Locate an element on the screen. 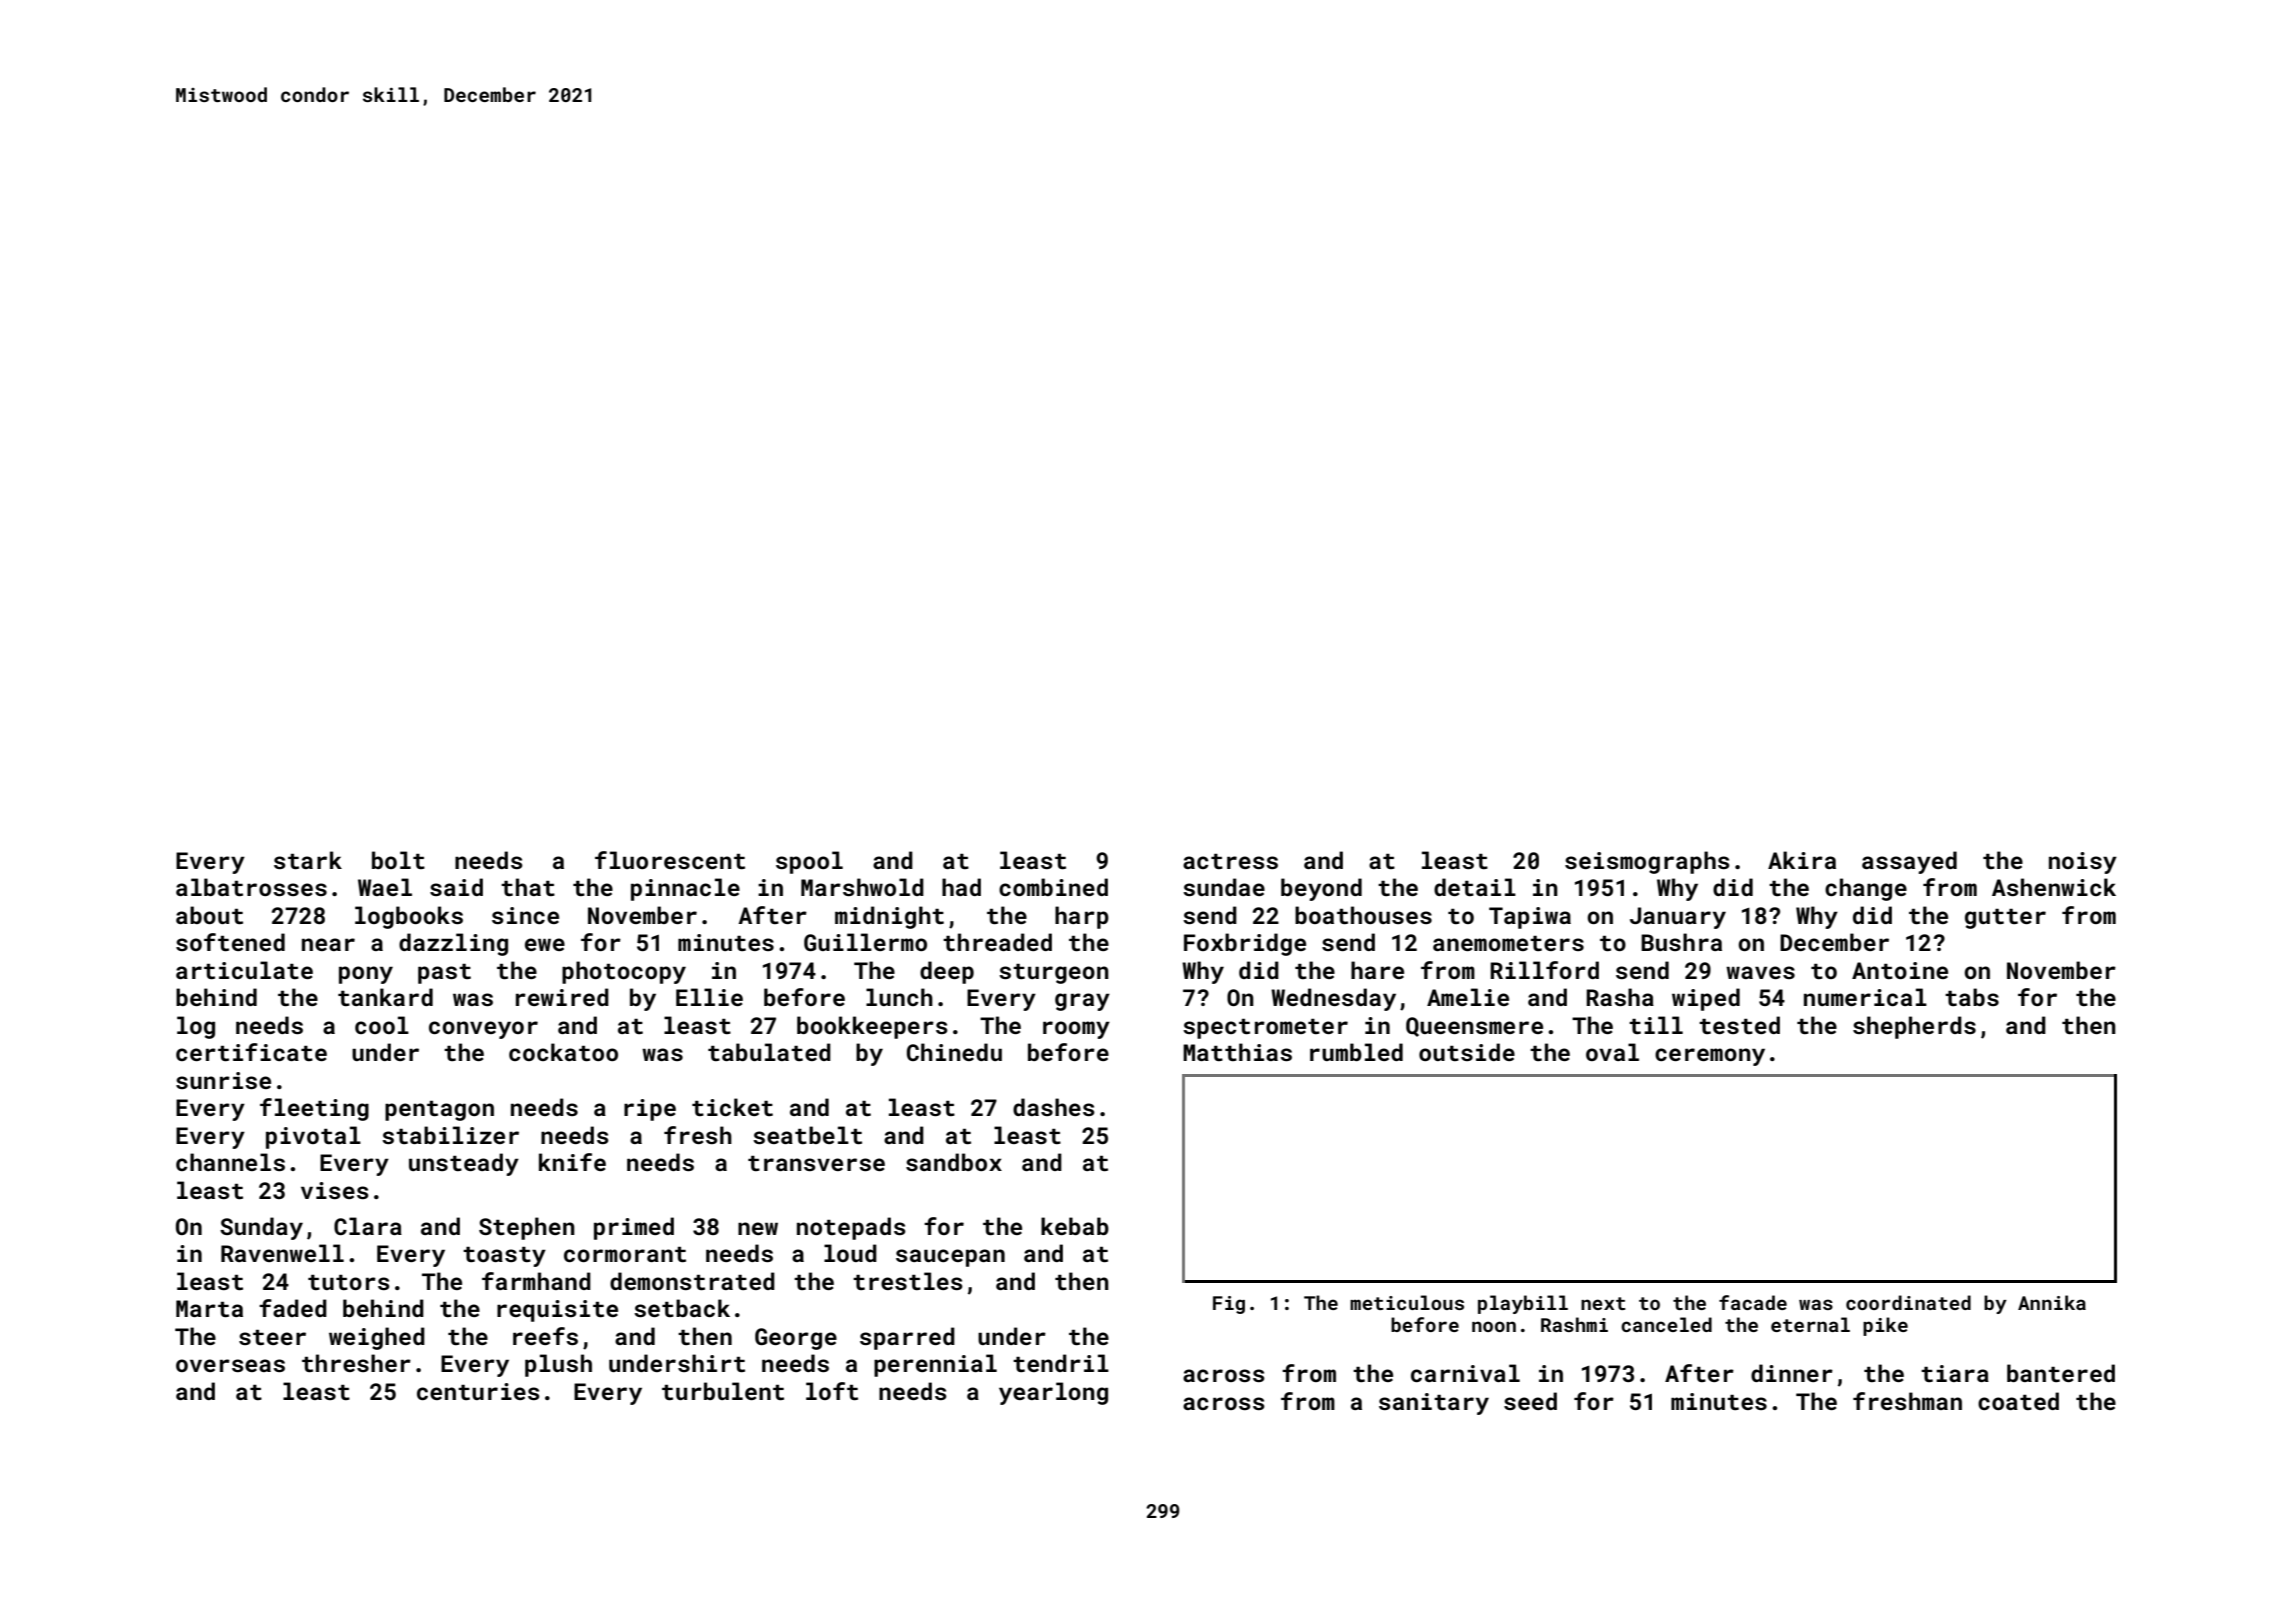  actress is located at coordinates (1230, 861).
